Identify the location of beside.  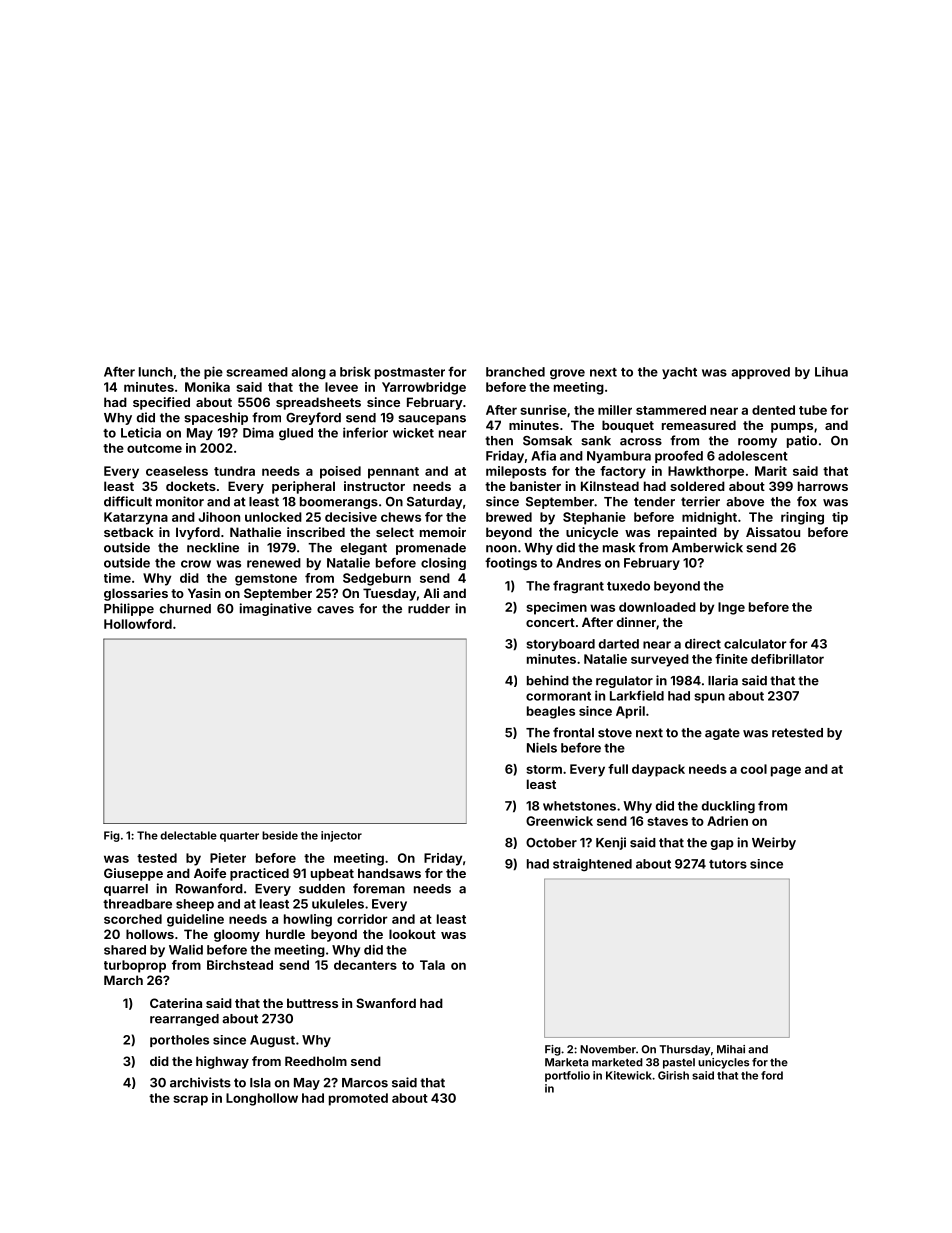
(280, 835).
